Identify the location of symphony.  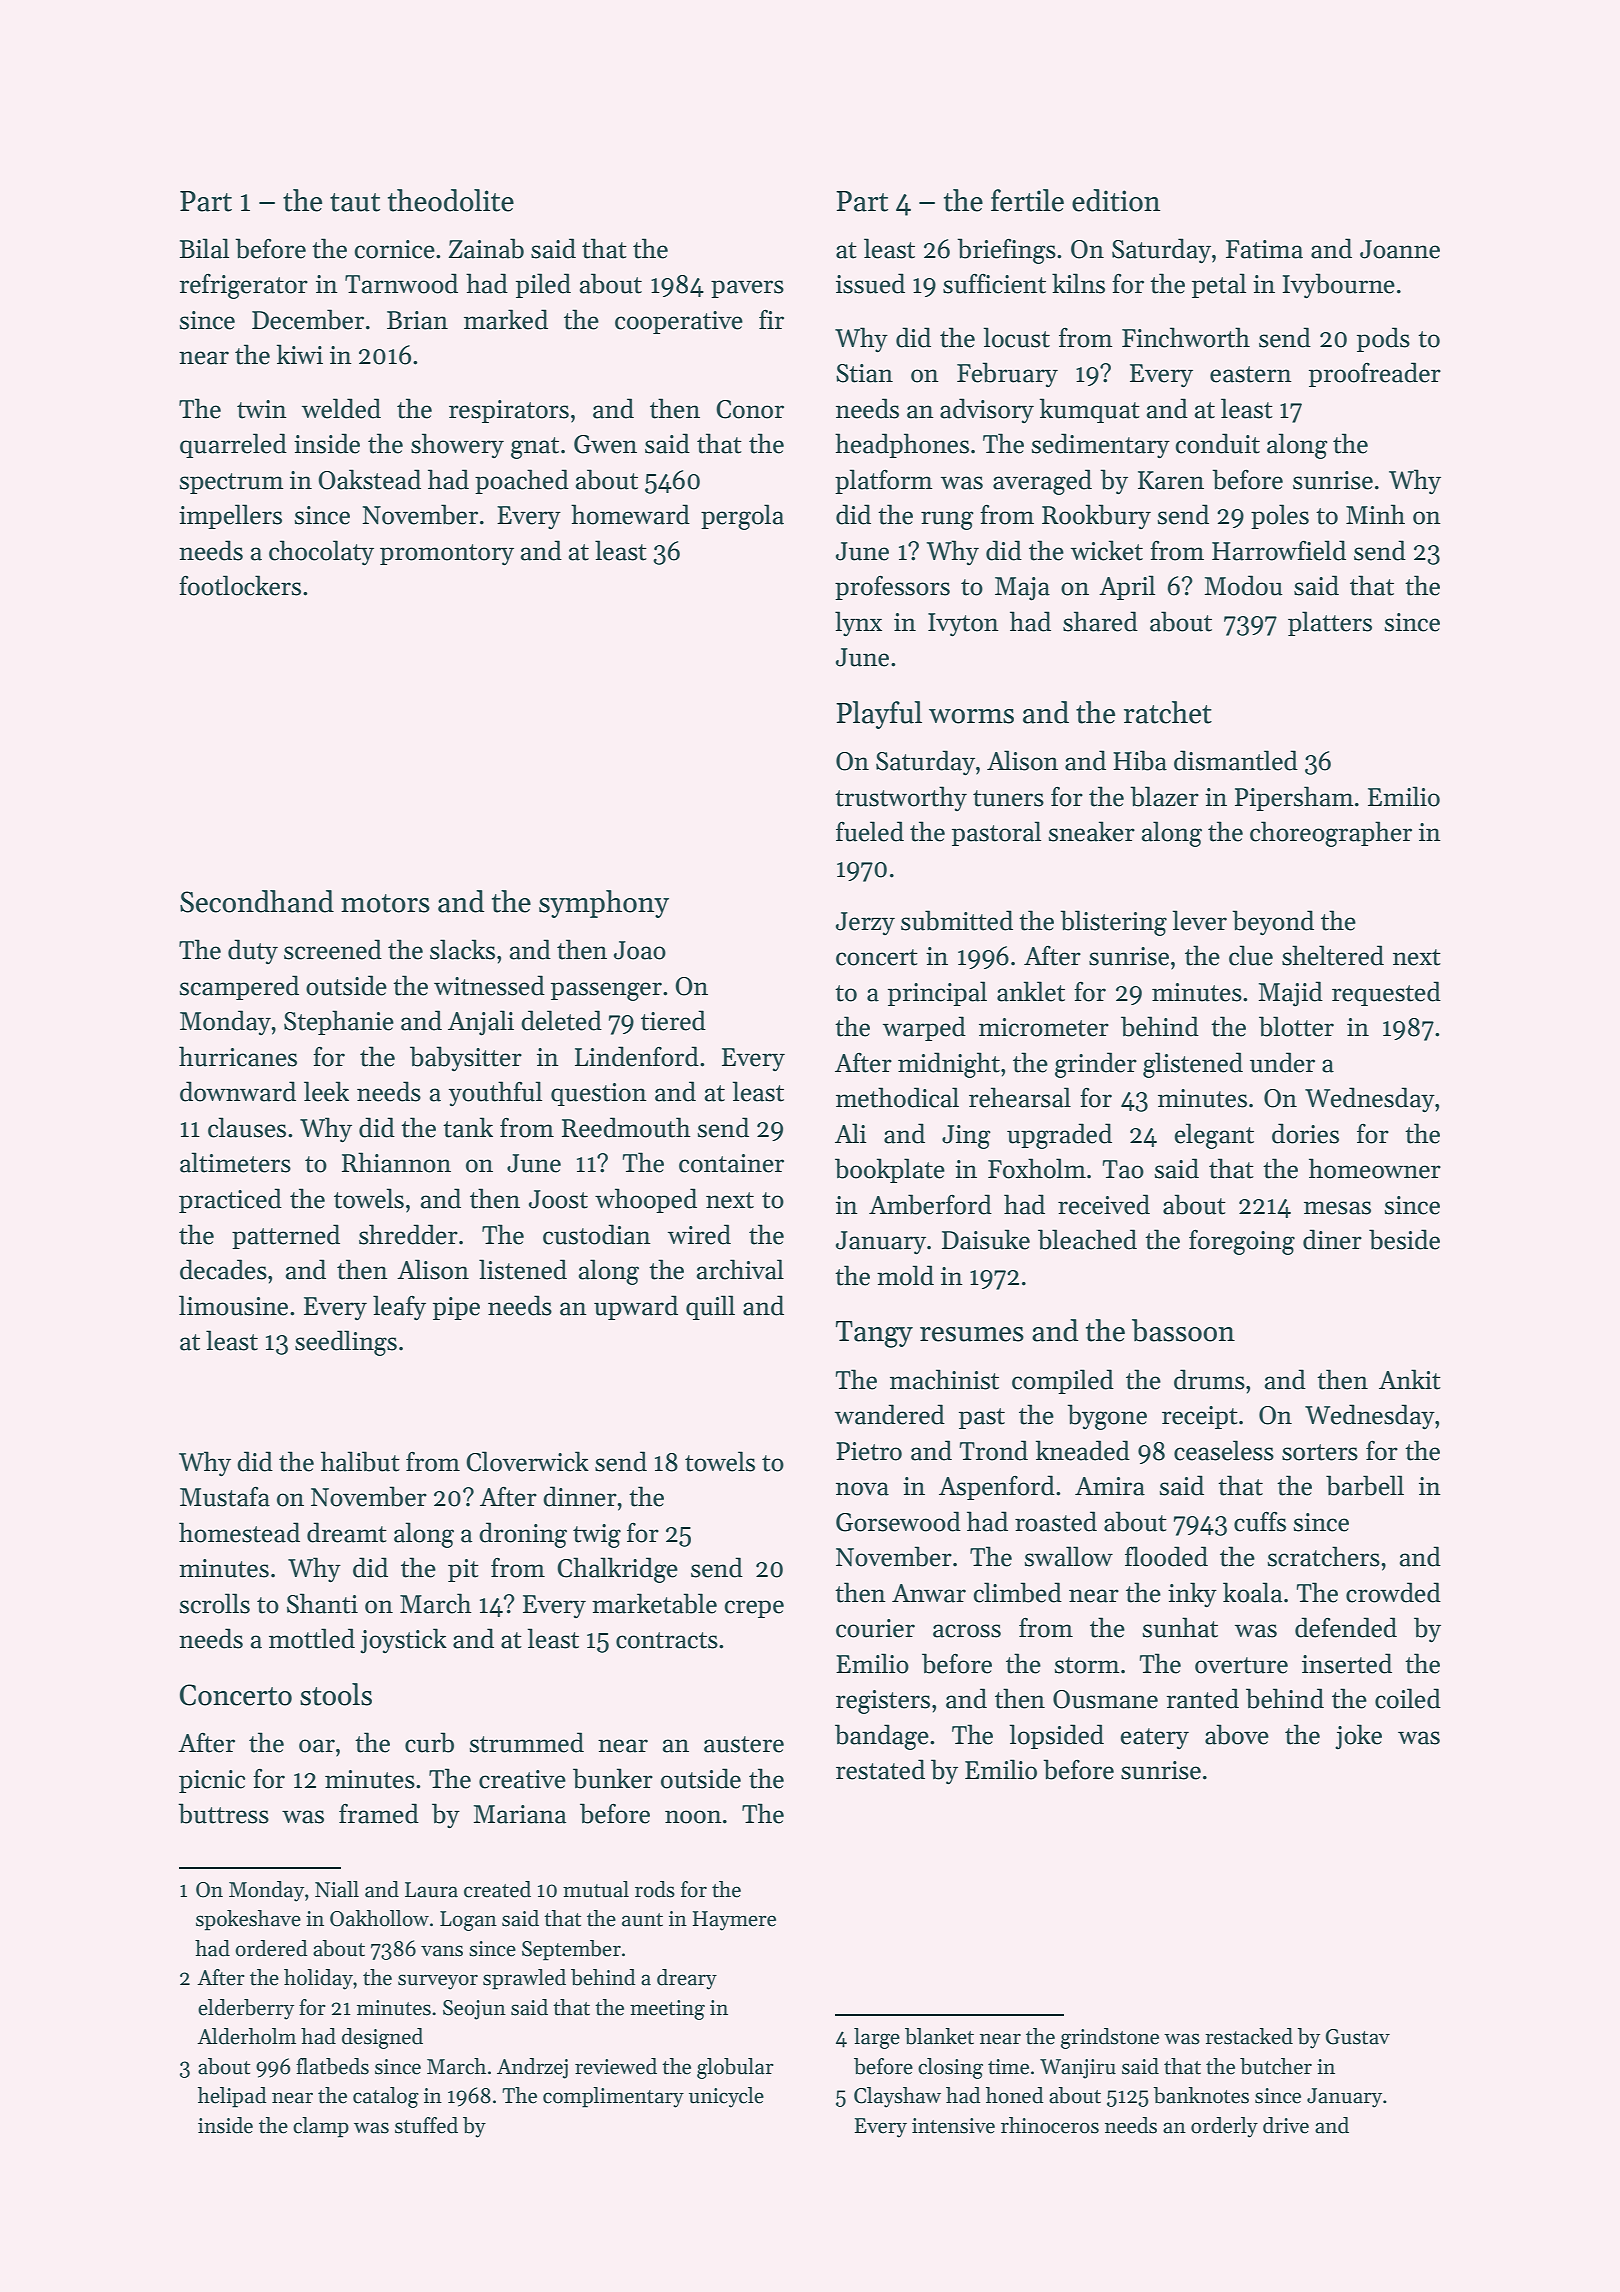
(604, 904).
